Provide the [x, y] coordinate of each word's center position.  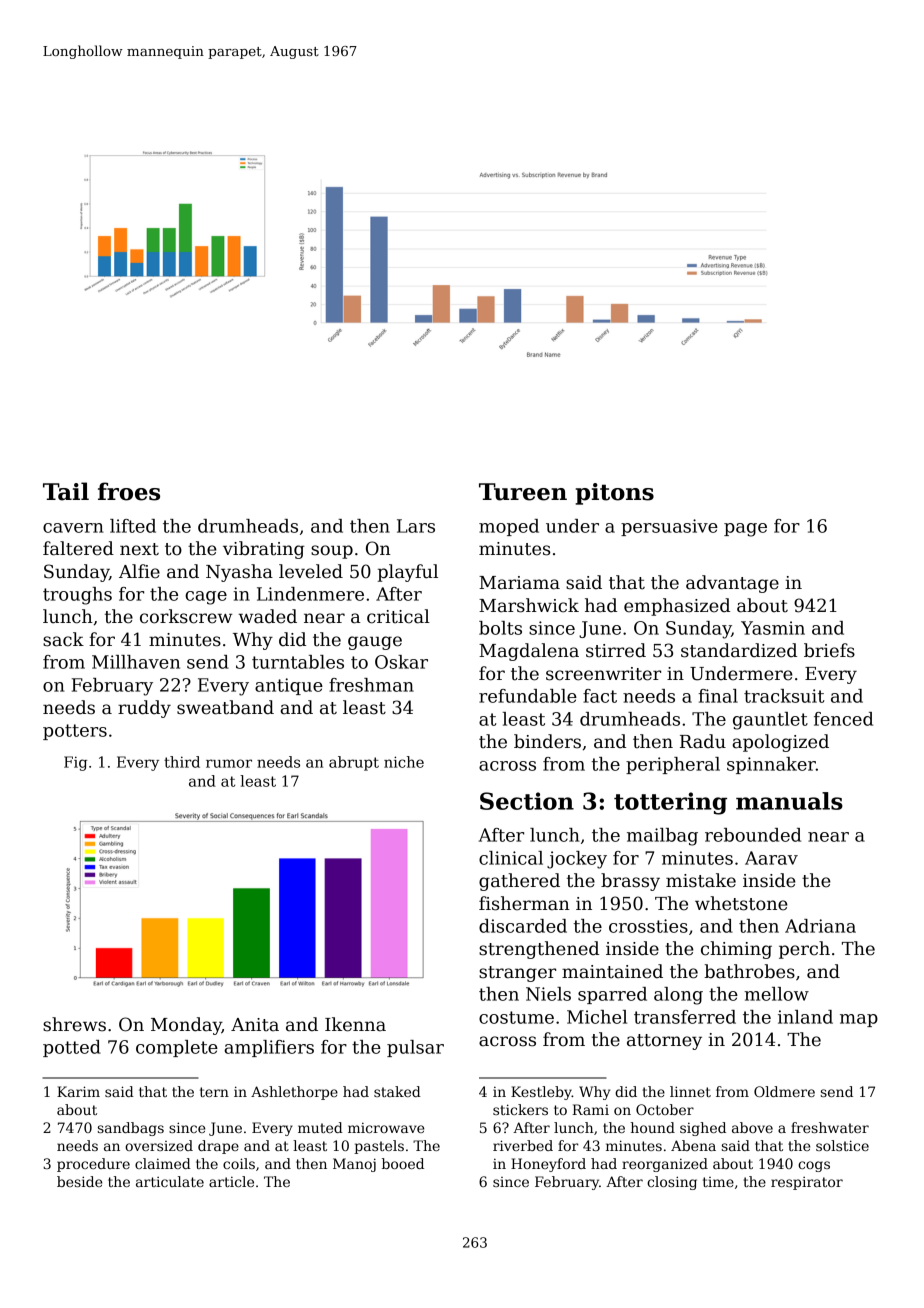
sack [63, 639]
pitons [614, 494]
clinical [511, 858]
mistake [701, 880]
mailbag [662, 837]
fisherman [524, 903]
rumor [229, 763]
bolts [500, 628]
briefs [829, 650]
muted [320, 1127]
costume [516, 1017]
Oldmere [784, 1091]
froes [129, 491]
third [182, 762]
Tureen [523, 492]
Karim [78, 1091]
